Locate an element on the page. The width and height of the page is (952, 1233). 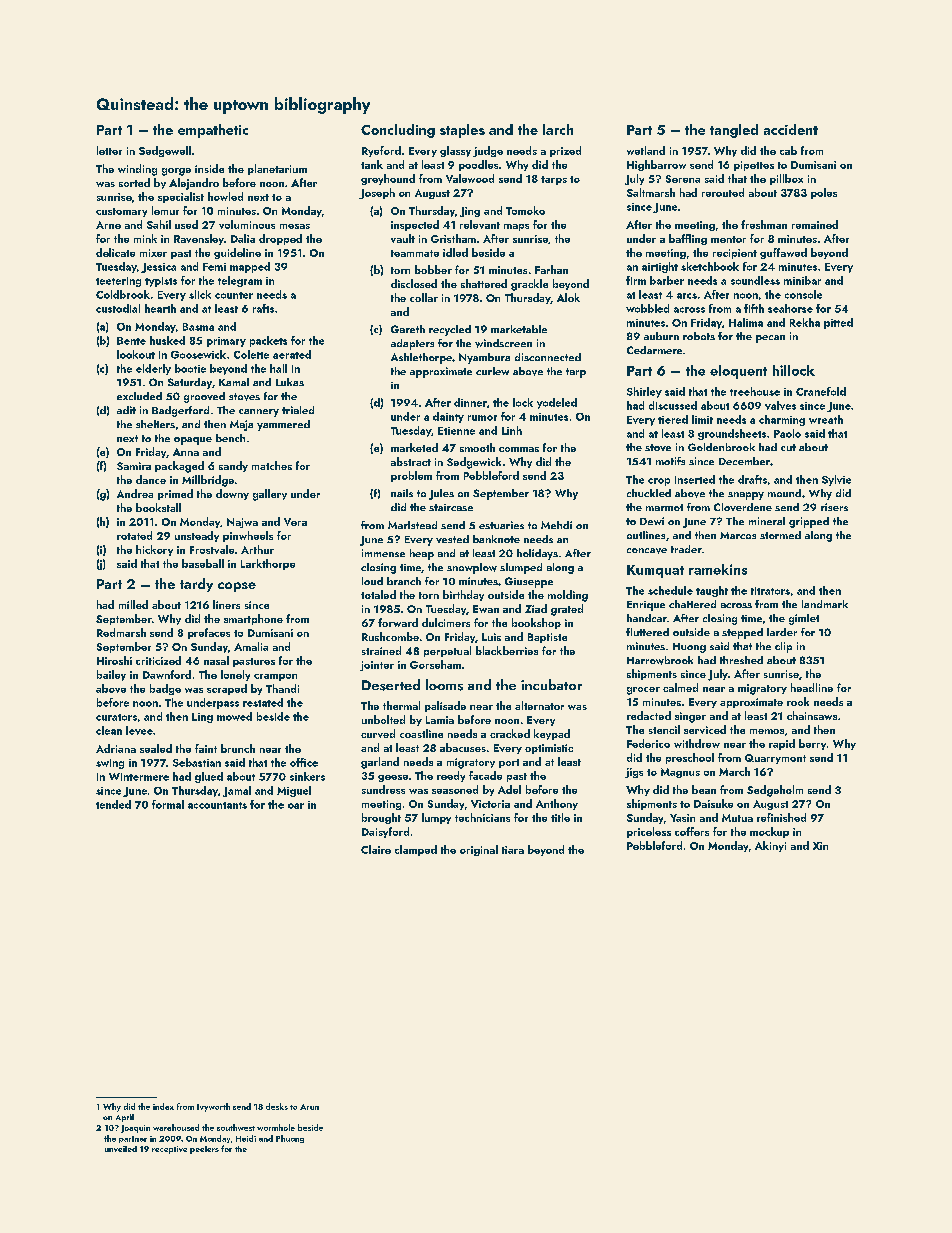
unveiled is located at coordinates (121, 1149).
